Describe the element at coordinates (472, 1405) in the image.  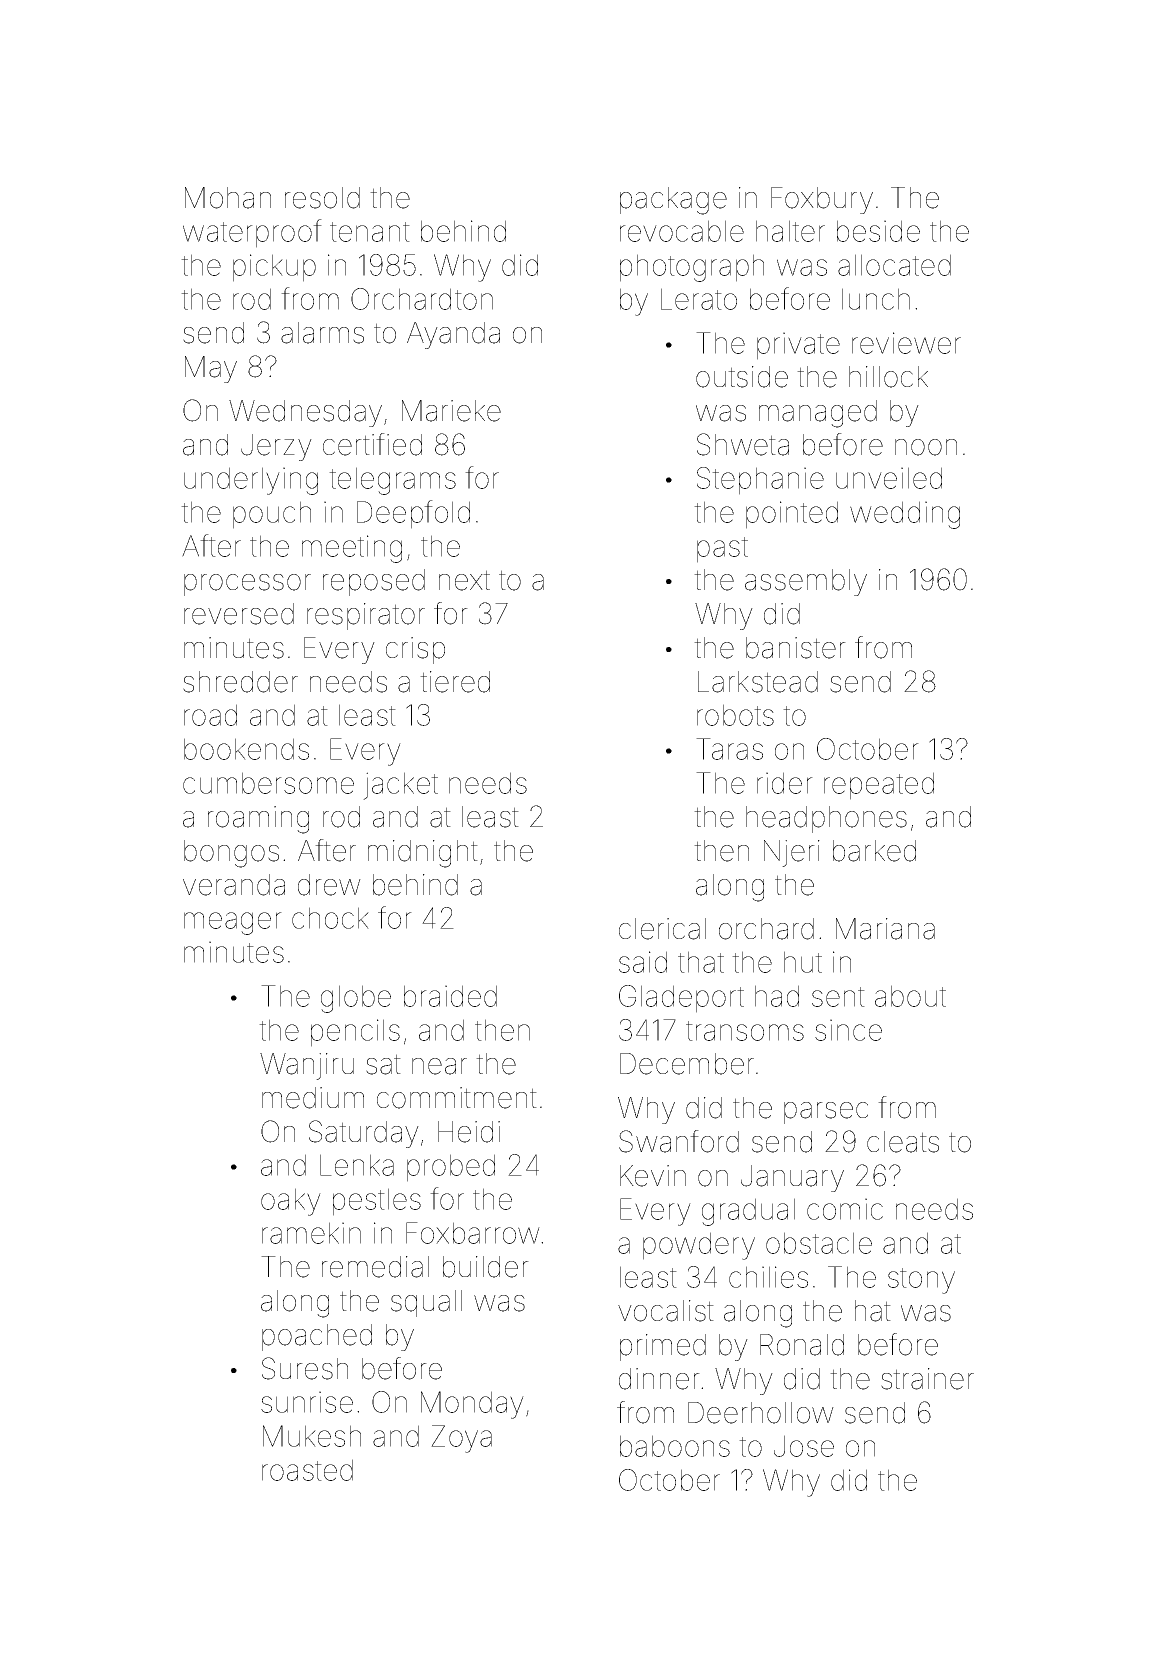
I see `Monday` at that location.
